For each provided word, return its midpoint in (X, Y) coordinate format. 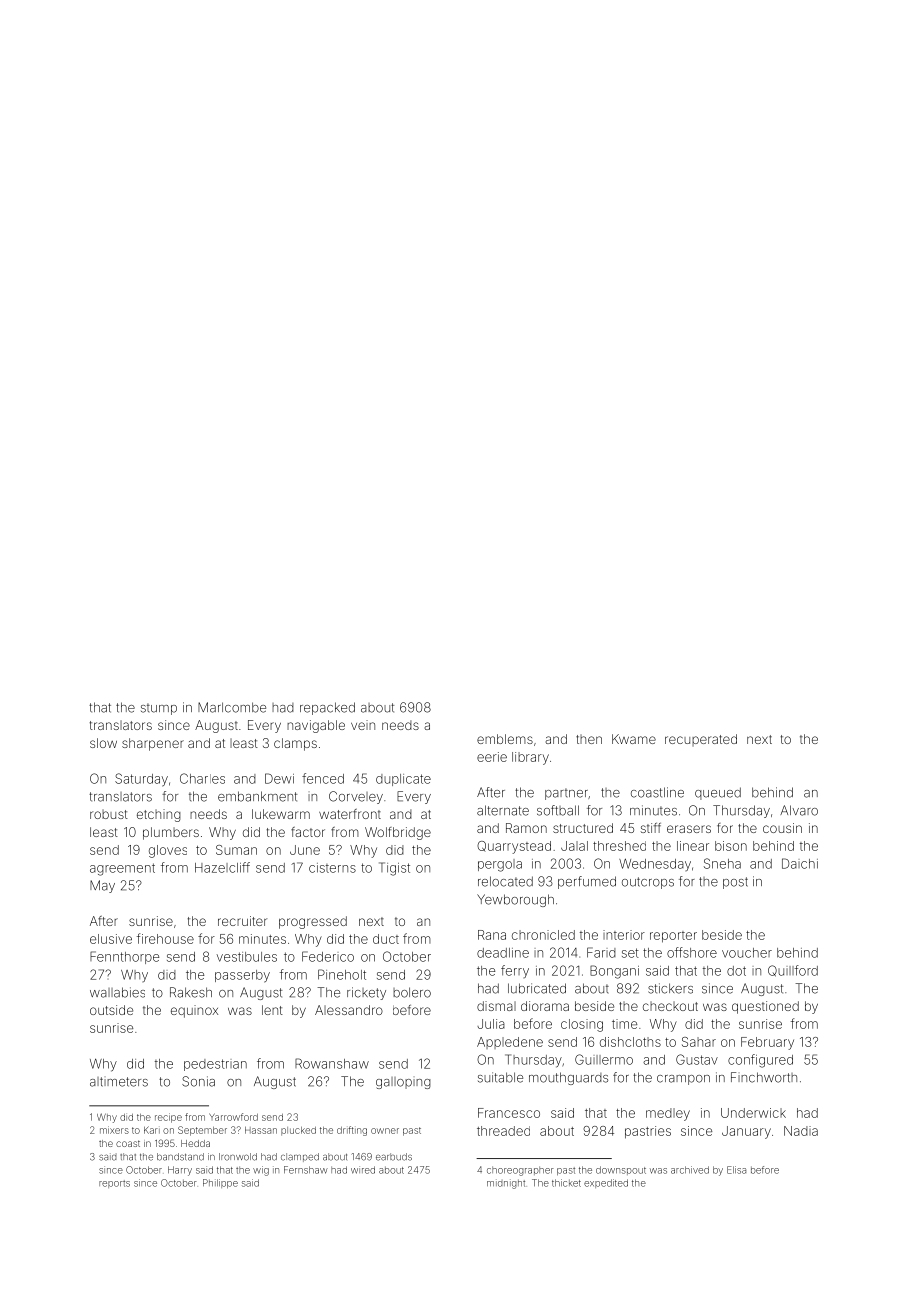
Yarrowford (233, 1117)
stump (159, 709)
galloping (403, 1083)
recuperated (701, 740)
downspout (621, 1170)
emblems (505, 739)
